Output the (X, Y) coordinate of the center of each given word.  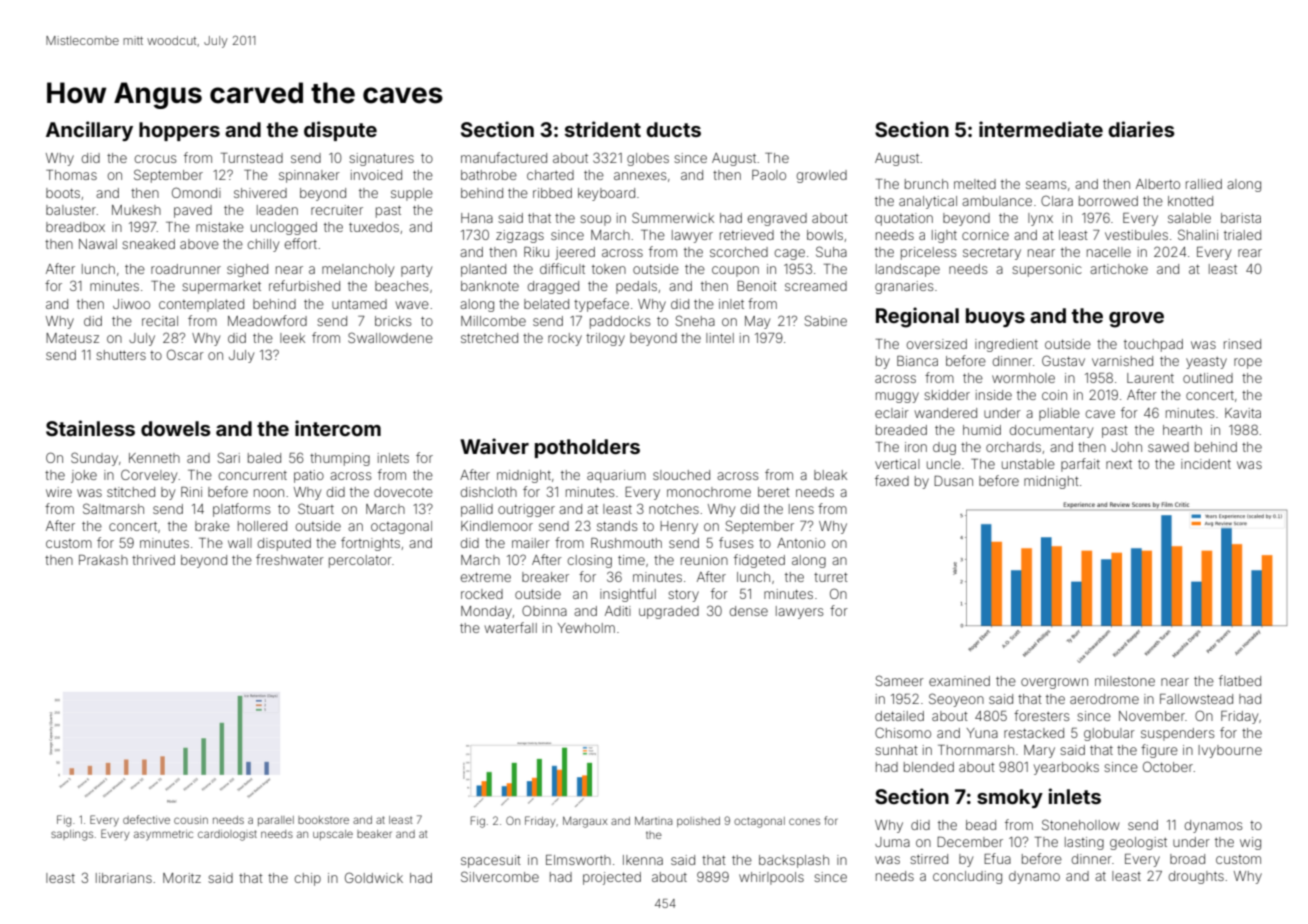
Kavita (1243, 413)
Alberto (1158, 184)
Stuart (316, 508)
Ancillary (89, 131)
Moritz (182, 878)
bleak (830, 475)
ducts (673, 129)
